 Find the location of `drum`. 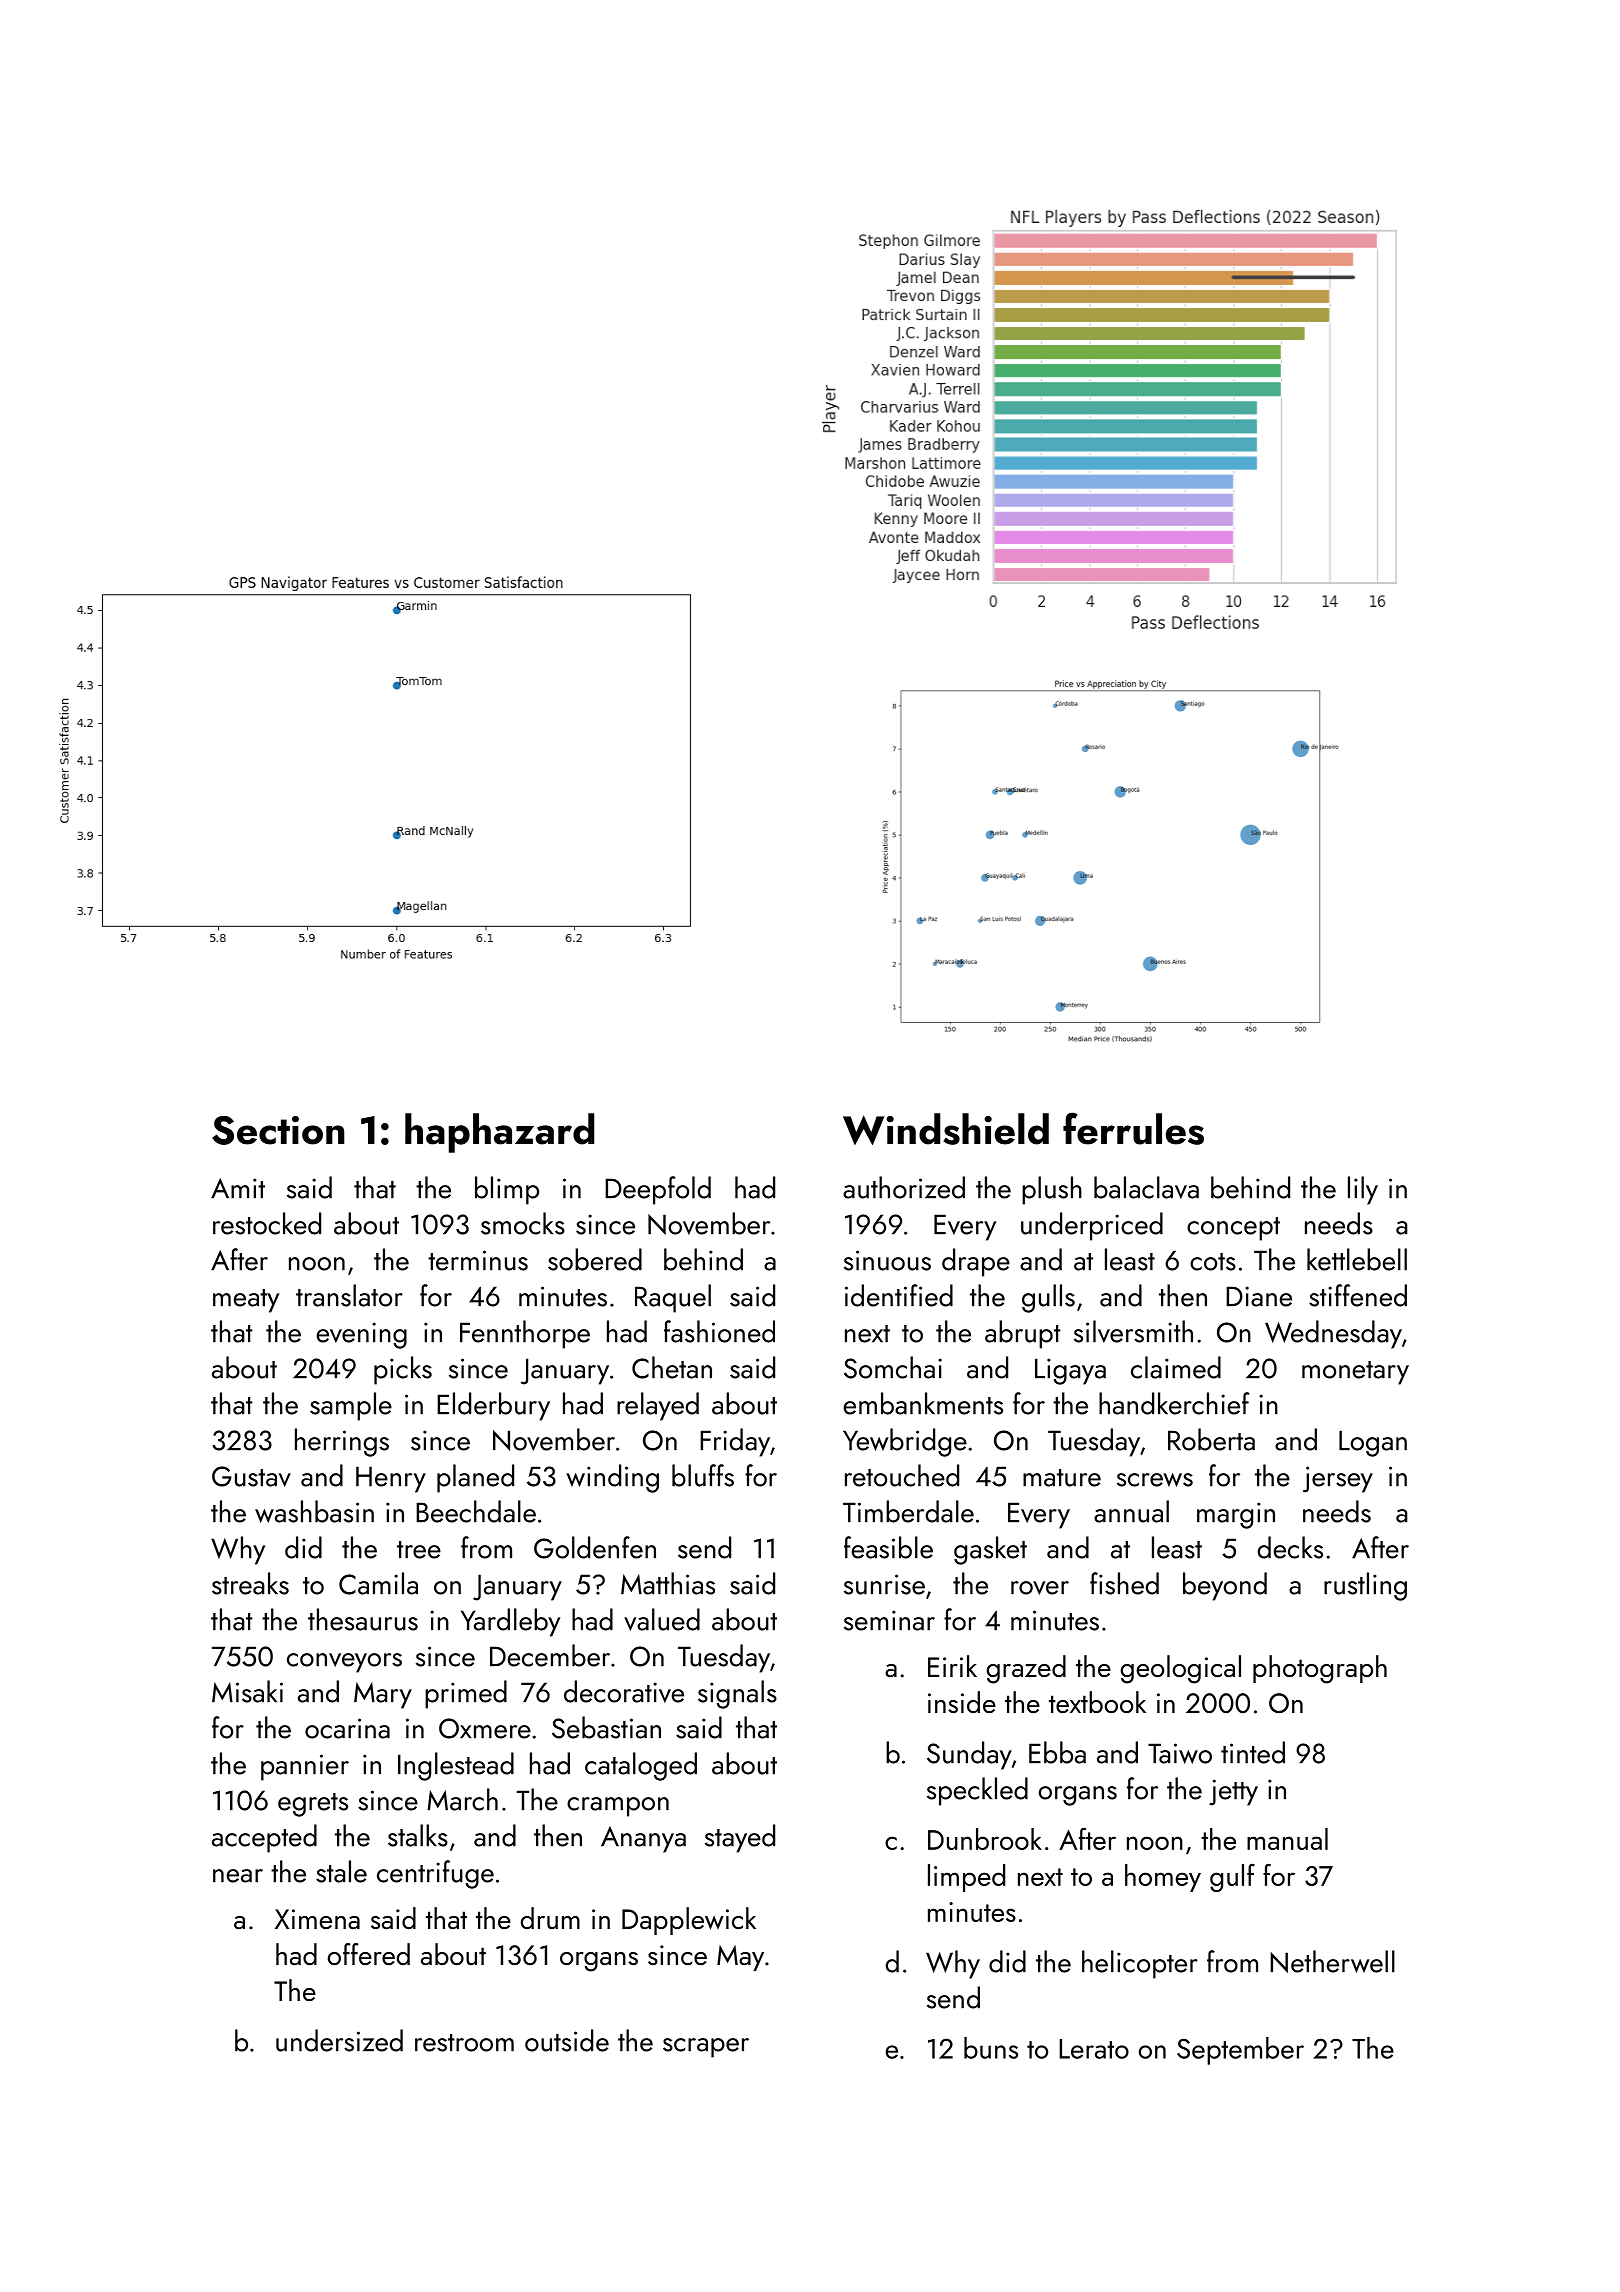

drum is located at coordinates (550, 1918).
